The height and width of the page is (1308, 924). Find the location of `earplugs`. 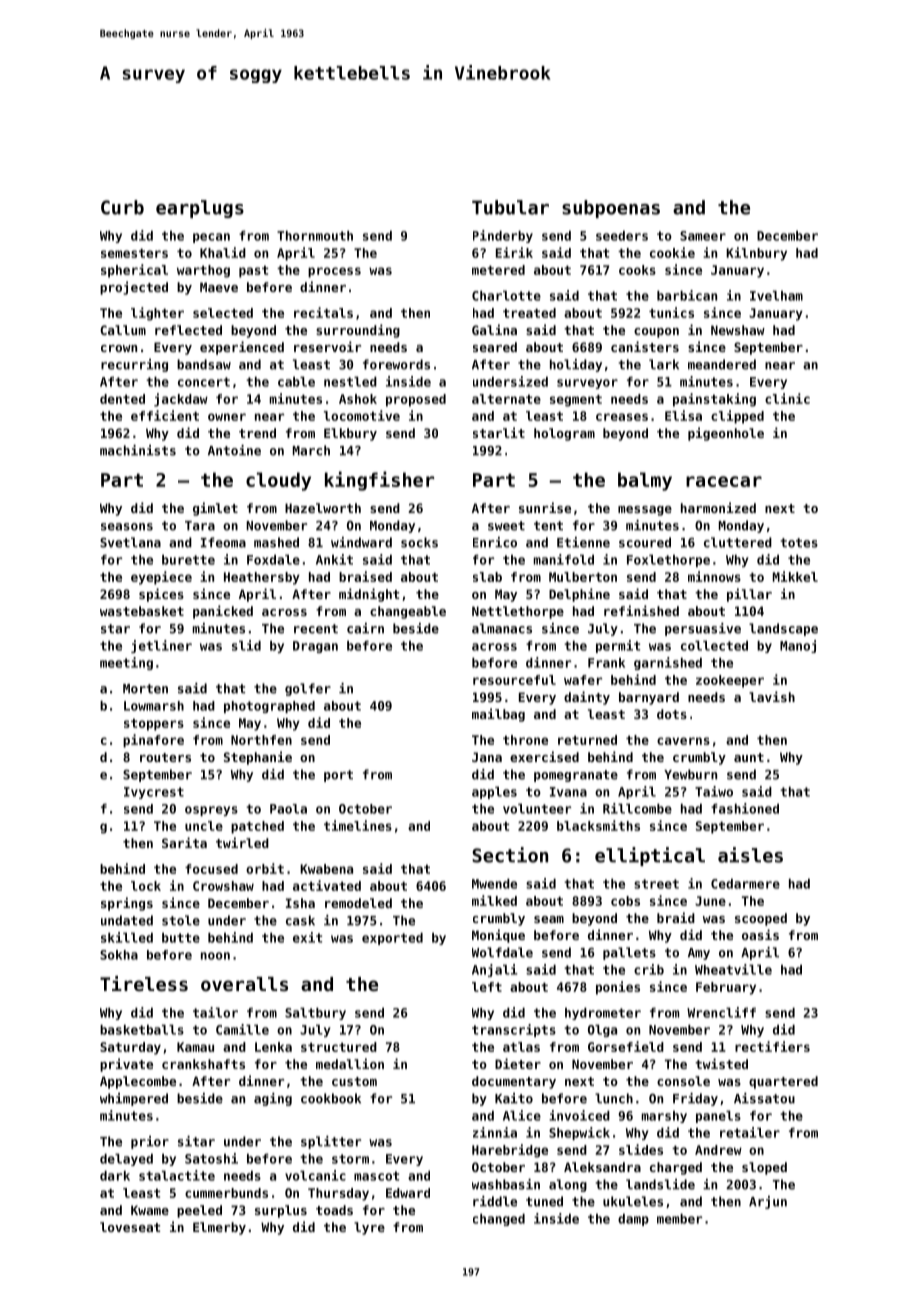

earplugs is located at coordinates (200, 209).
